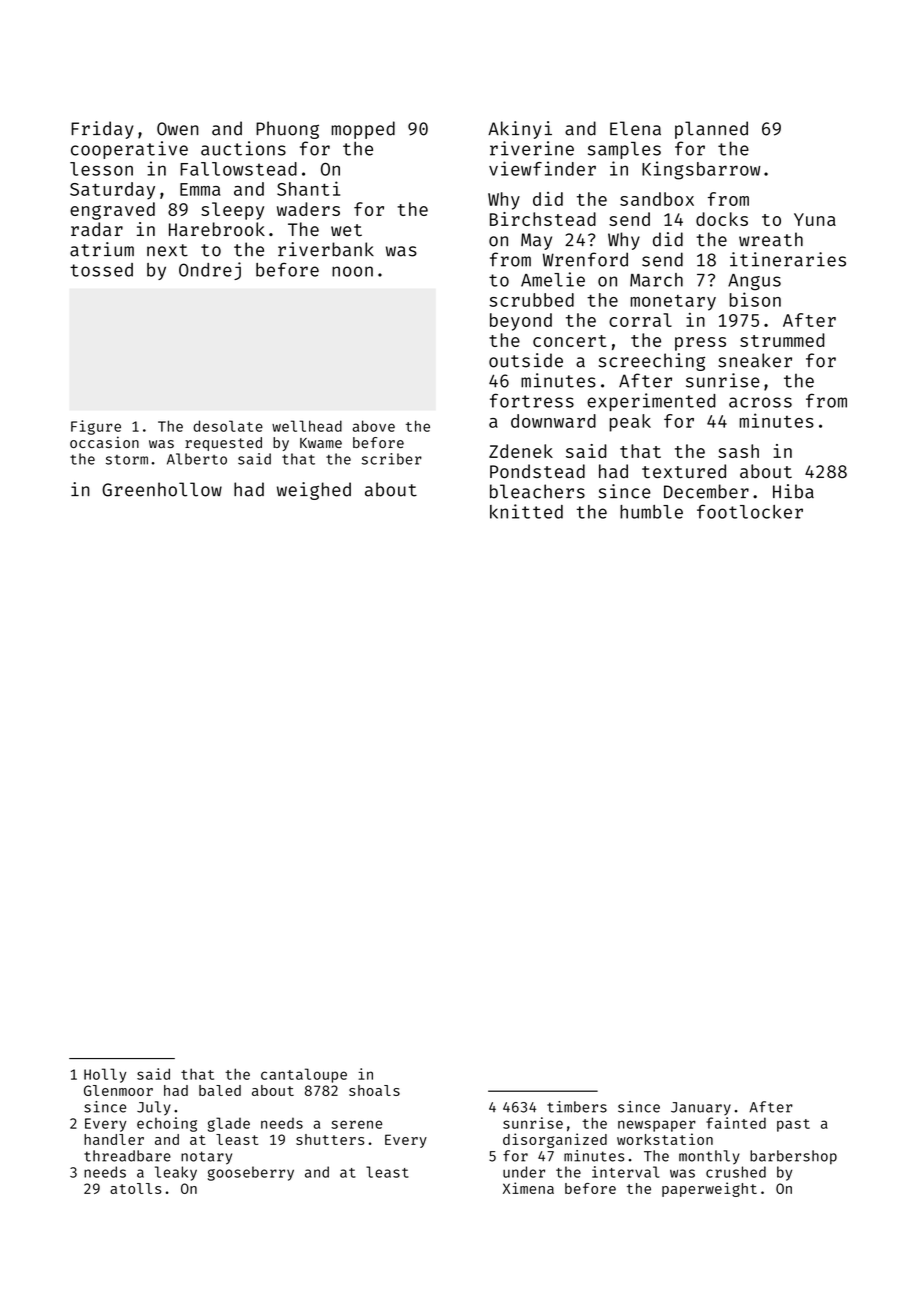 The image size is (924, 1311). What do you see at coordinates (526, 360) in the screenshot?
I see `outside` at bounding box center [526, 360].
